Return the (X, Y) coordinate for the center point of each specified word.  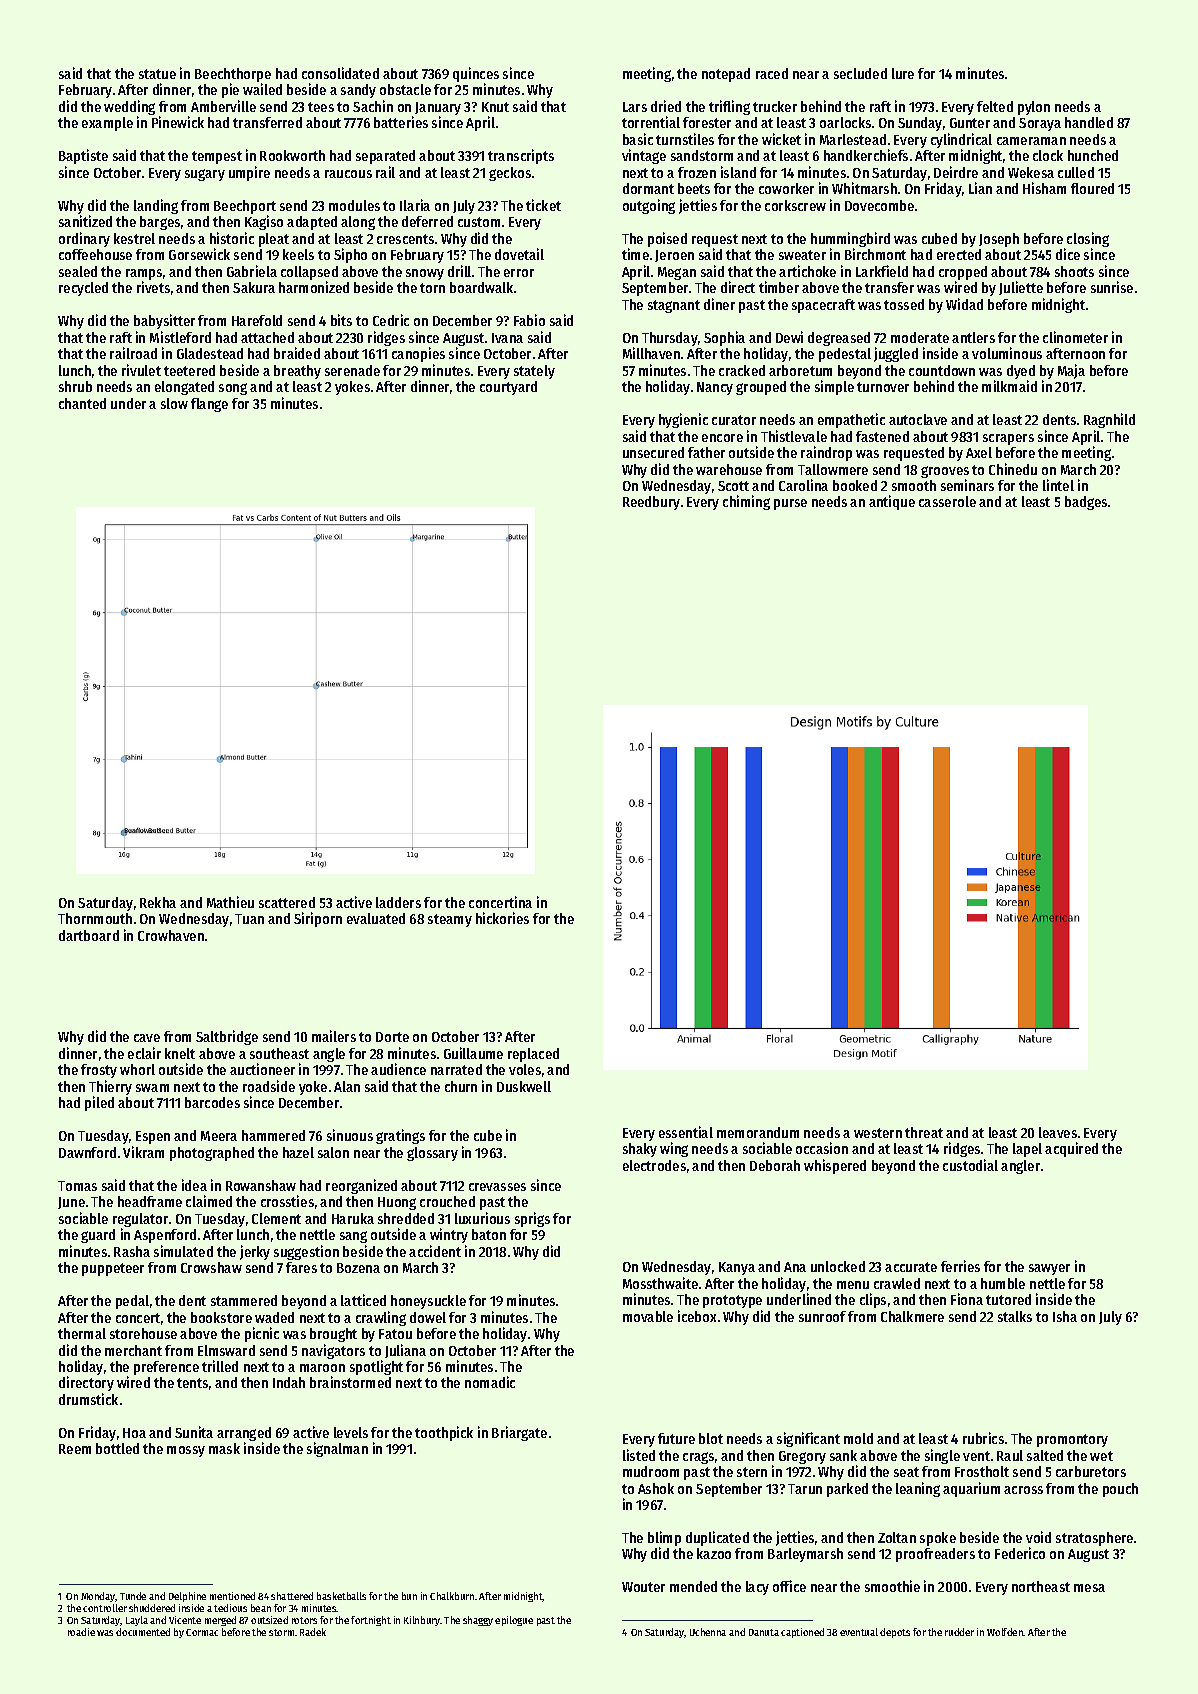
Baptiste (83, 156)
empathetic (851, 420)
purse (790, 504)
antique (892, 502)
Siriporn (318, 919)
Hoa (134, 1433)
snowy (425, 274)
